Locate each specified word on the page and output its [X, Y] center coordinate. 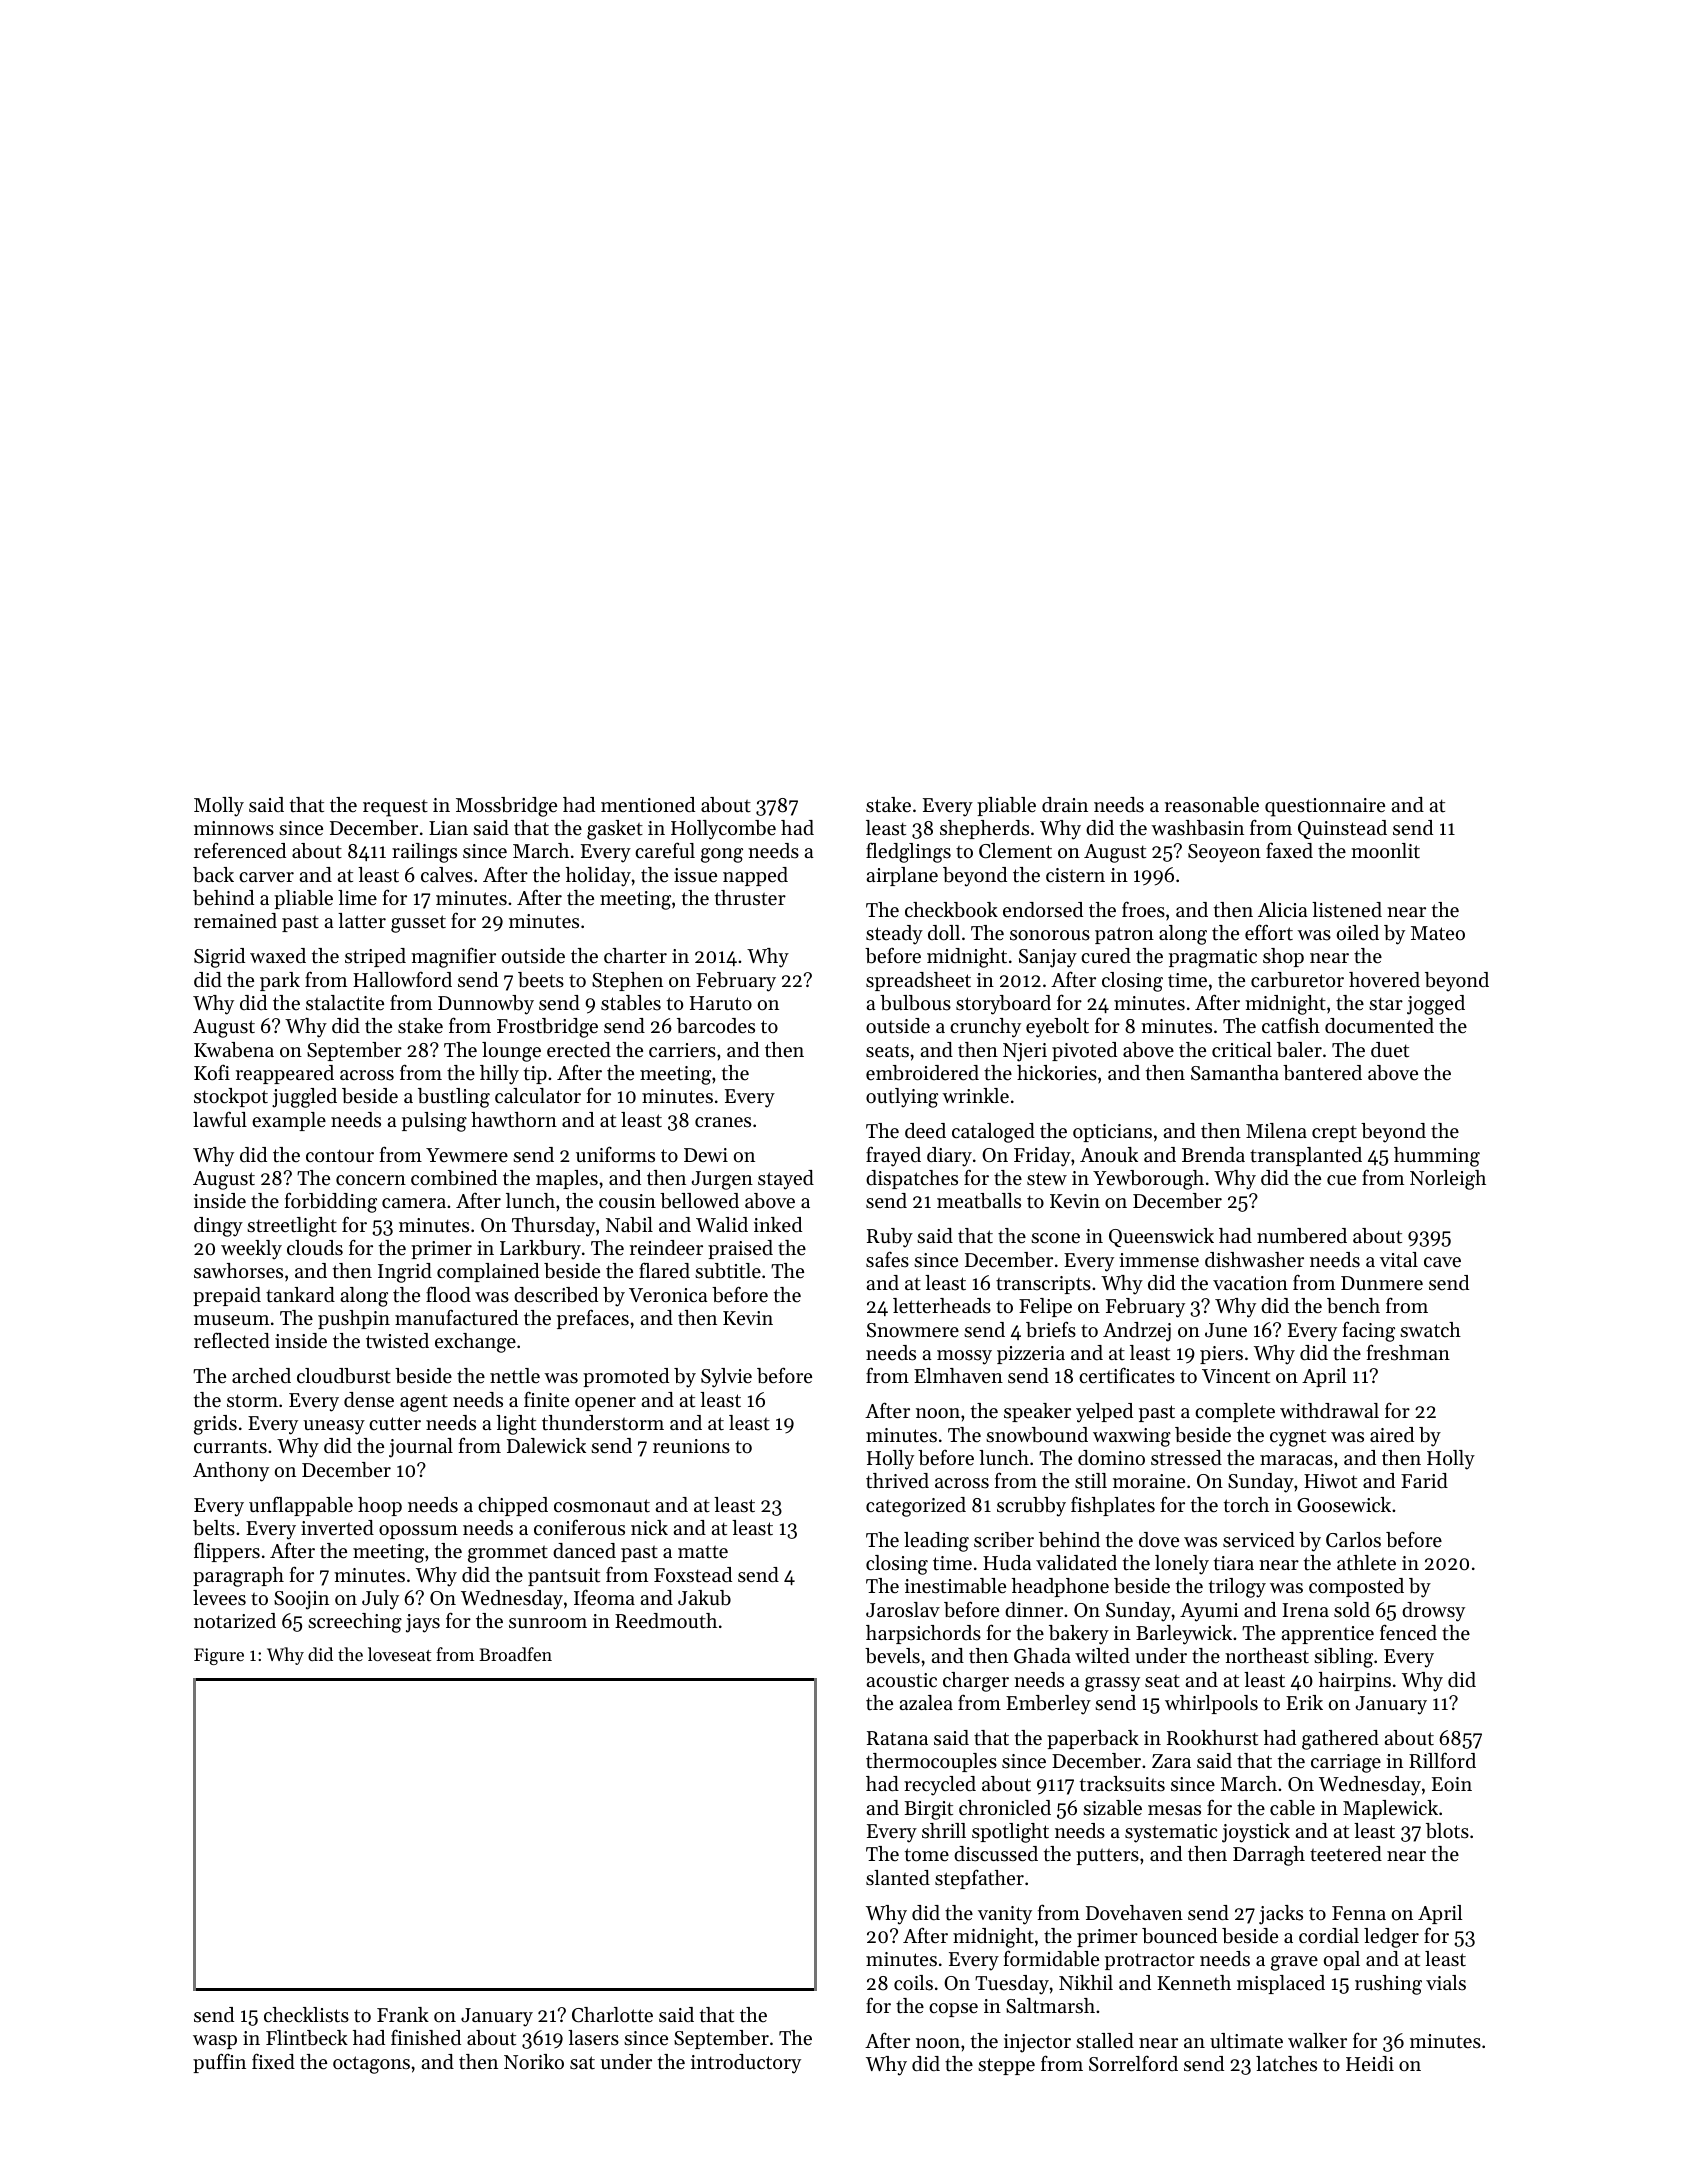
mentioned [648, 805]
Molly [219, 807]
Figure [219, 1656]
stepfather [979, 1879]
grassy [1112, 1684]
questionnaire [1325, 807]
